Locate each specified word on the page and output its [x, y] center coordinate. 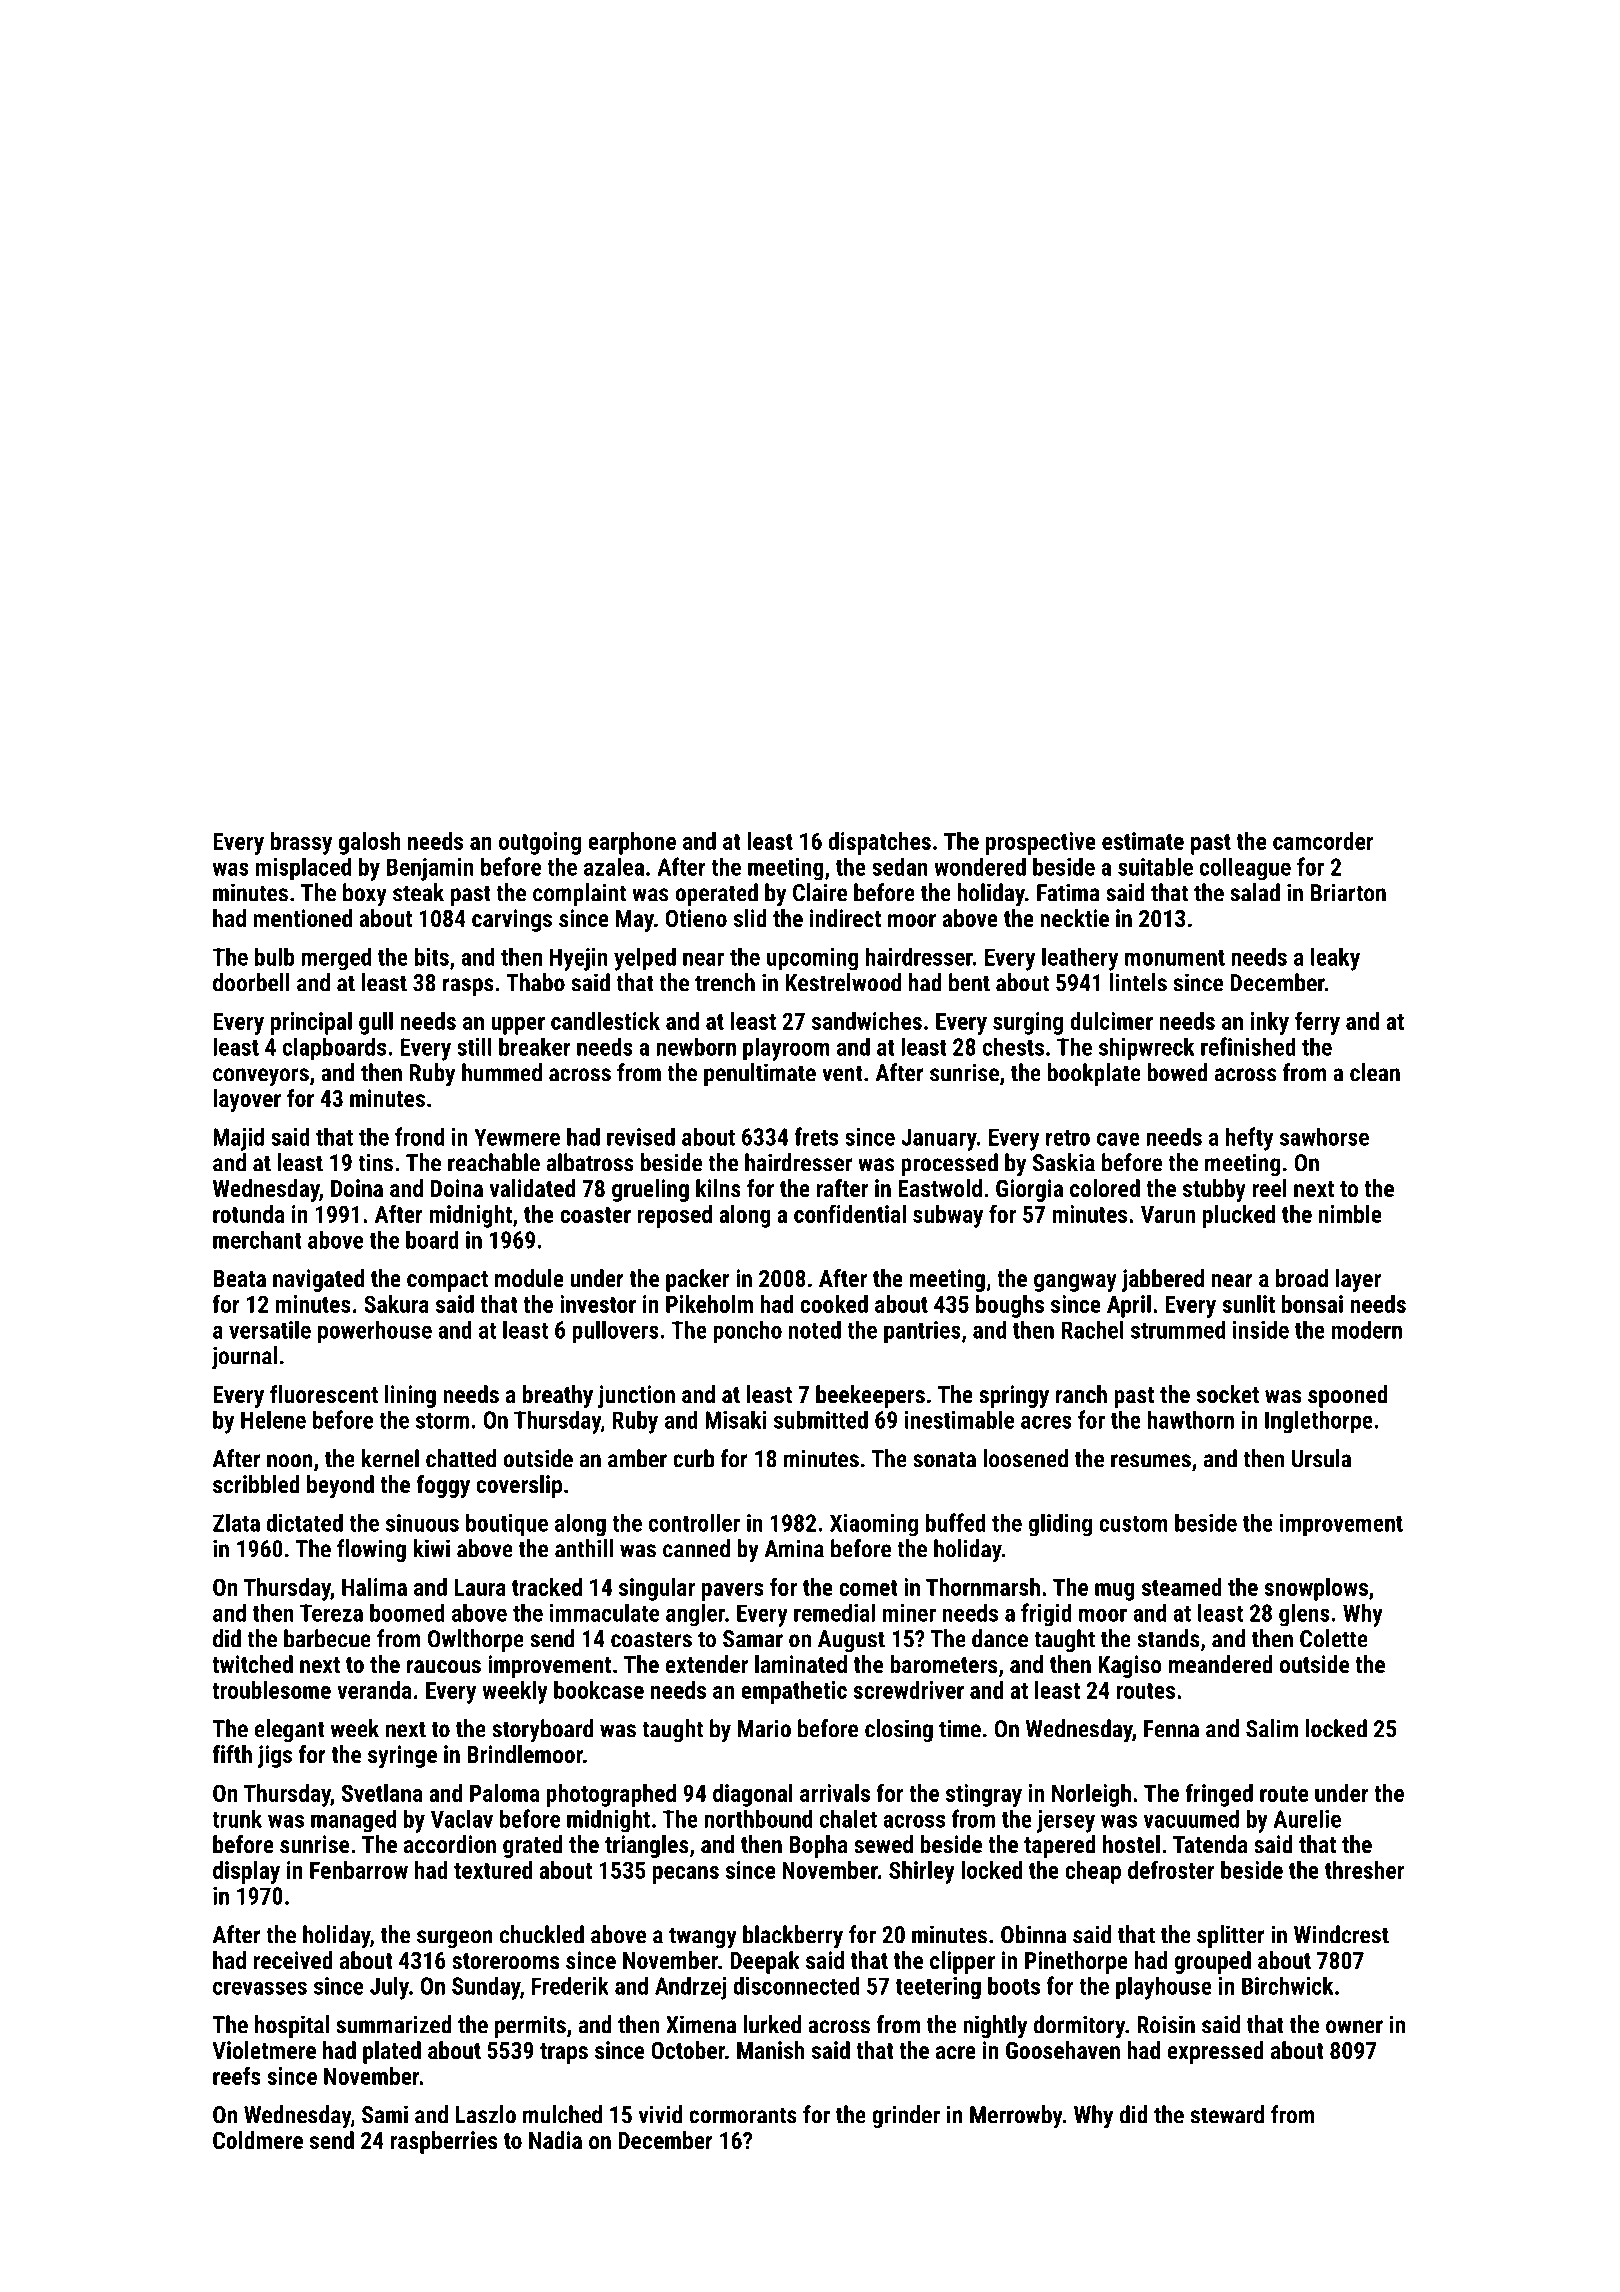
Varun [1168, 1214]
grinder [906, 2116]
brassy [301, 843]
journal [244, 1358]
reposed [674, 1216]
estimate [1143, 841]
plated [392, 2052]
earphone [632, 843]
